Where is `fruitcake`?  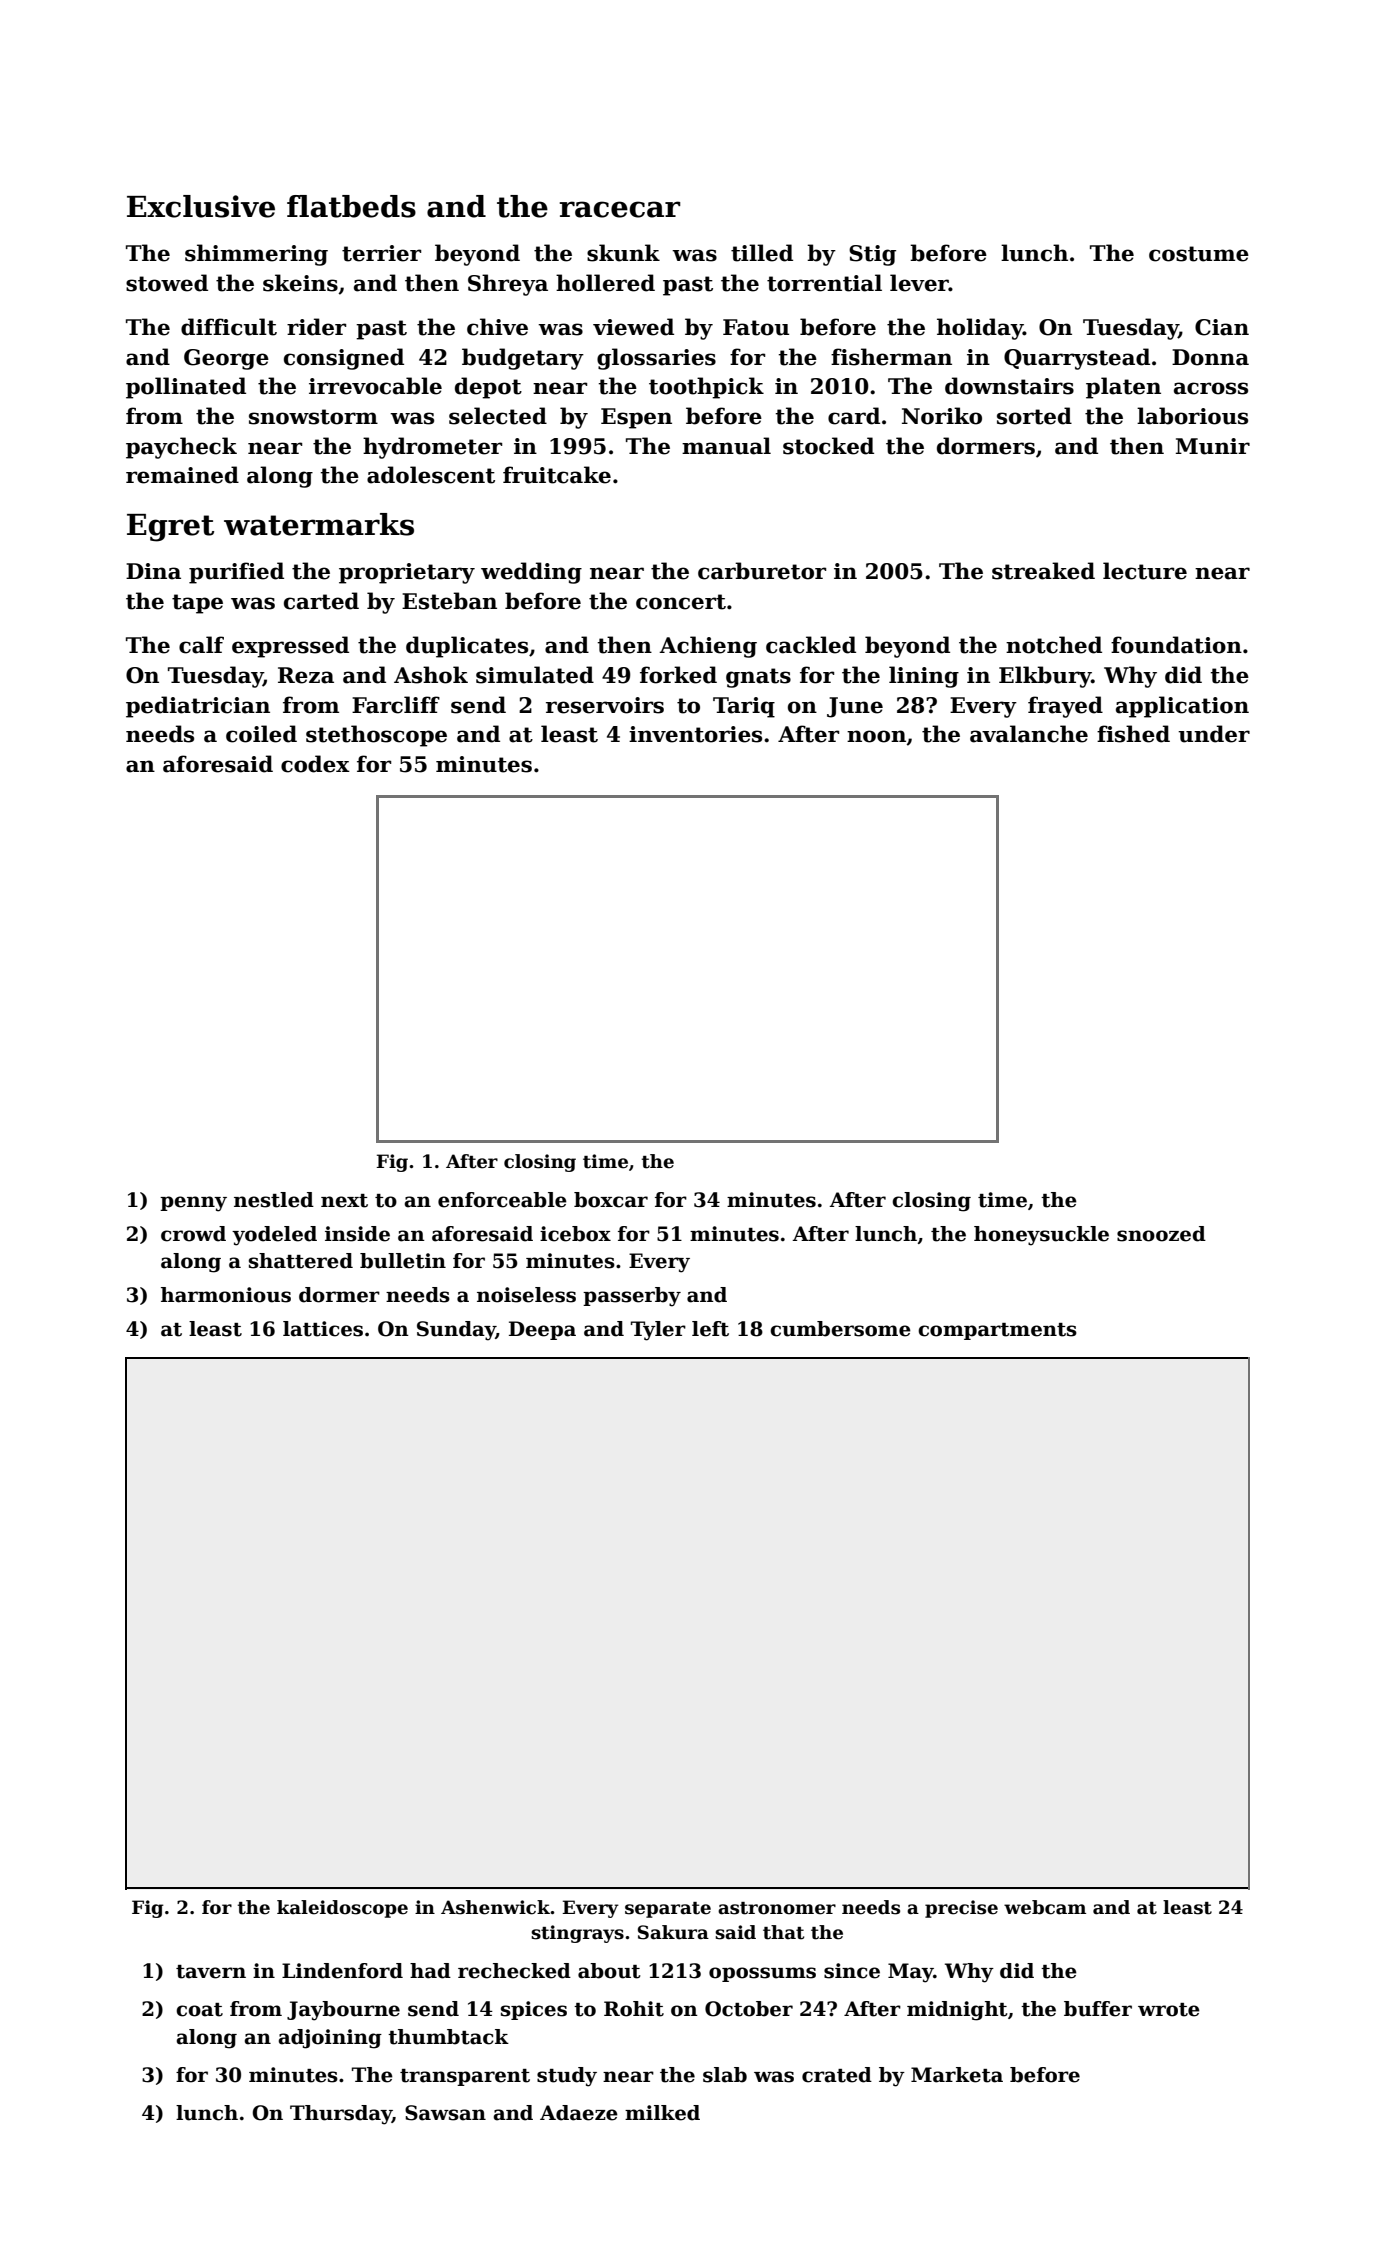 fruitcake is located at coordinates (557, 475).
